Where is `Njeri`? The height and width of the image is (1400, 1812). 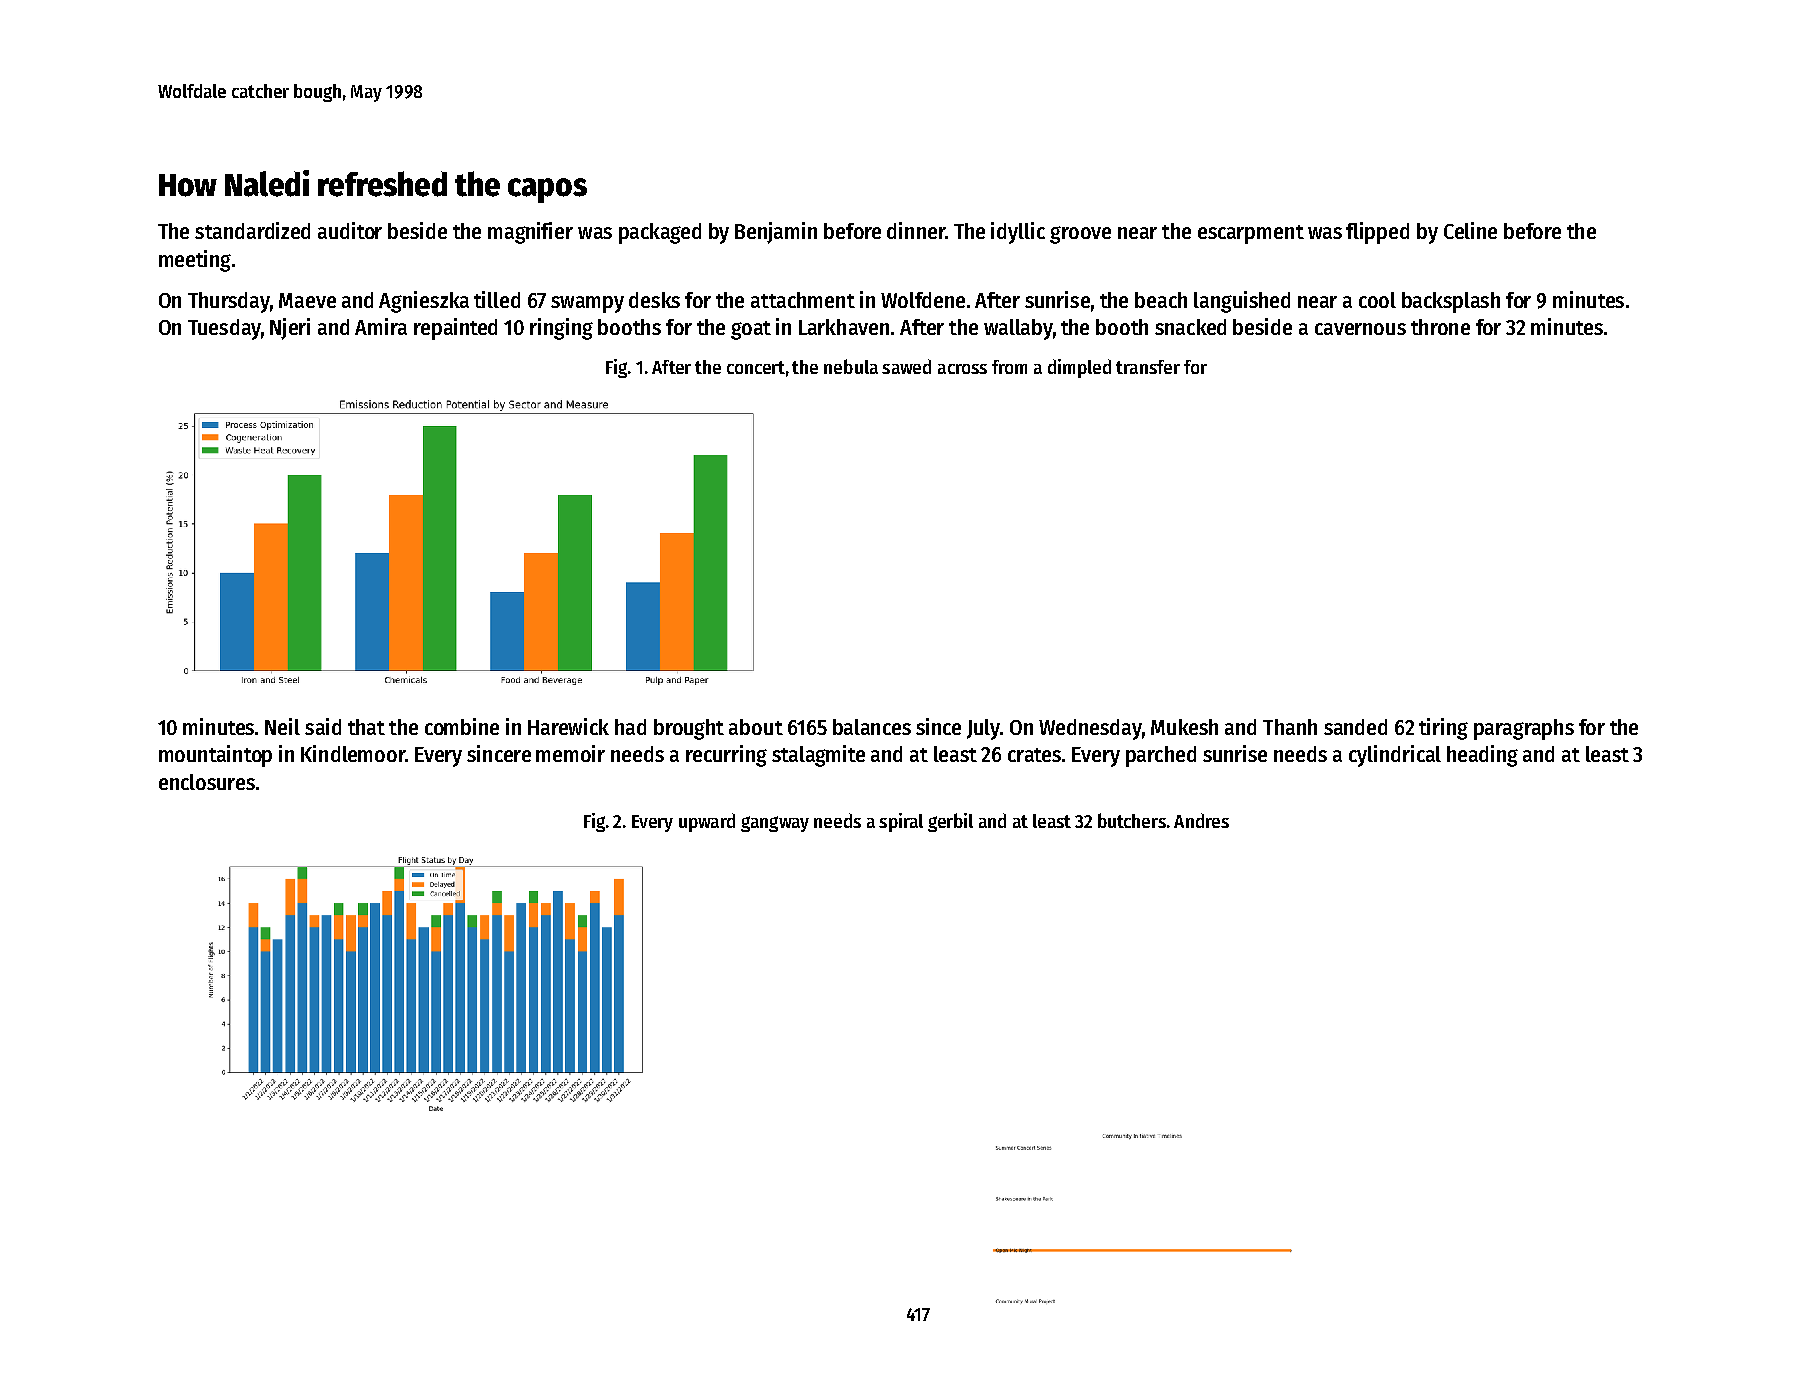
Njeri is located at coordinates (290, 329).
